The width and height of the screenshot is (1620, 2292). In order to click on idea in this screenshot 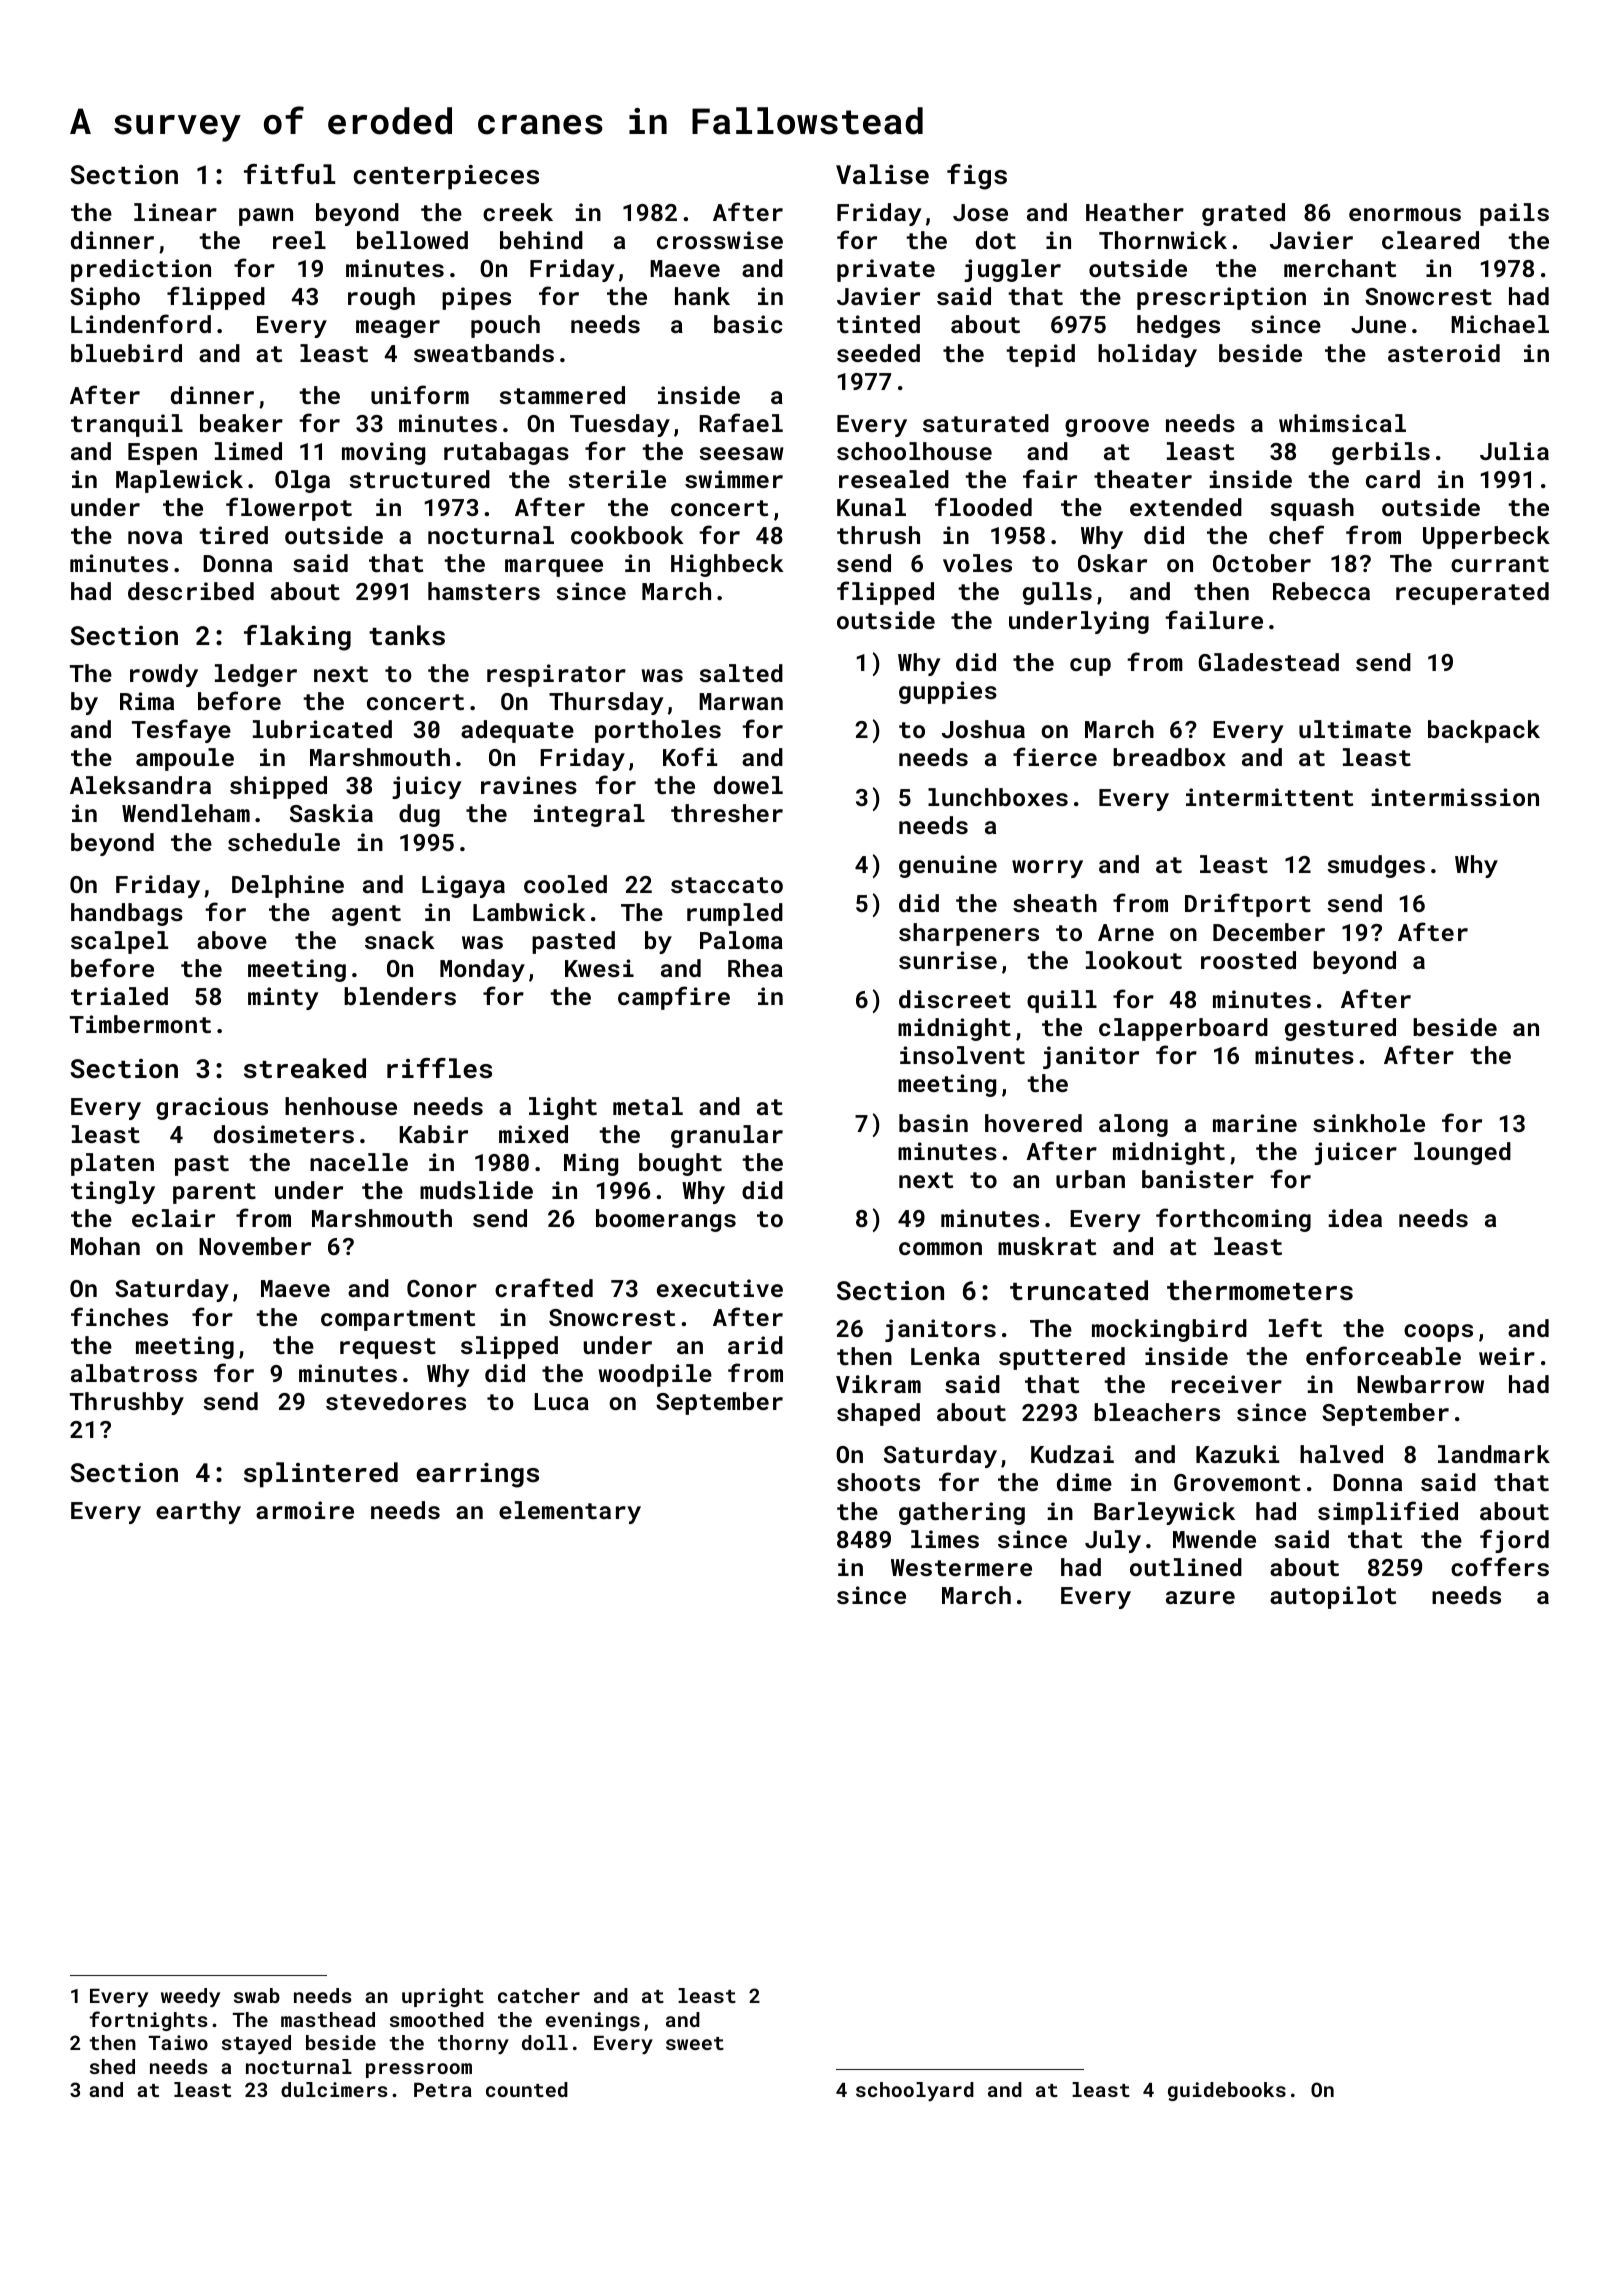, I will do `click(1355, 1218)`.
